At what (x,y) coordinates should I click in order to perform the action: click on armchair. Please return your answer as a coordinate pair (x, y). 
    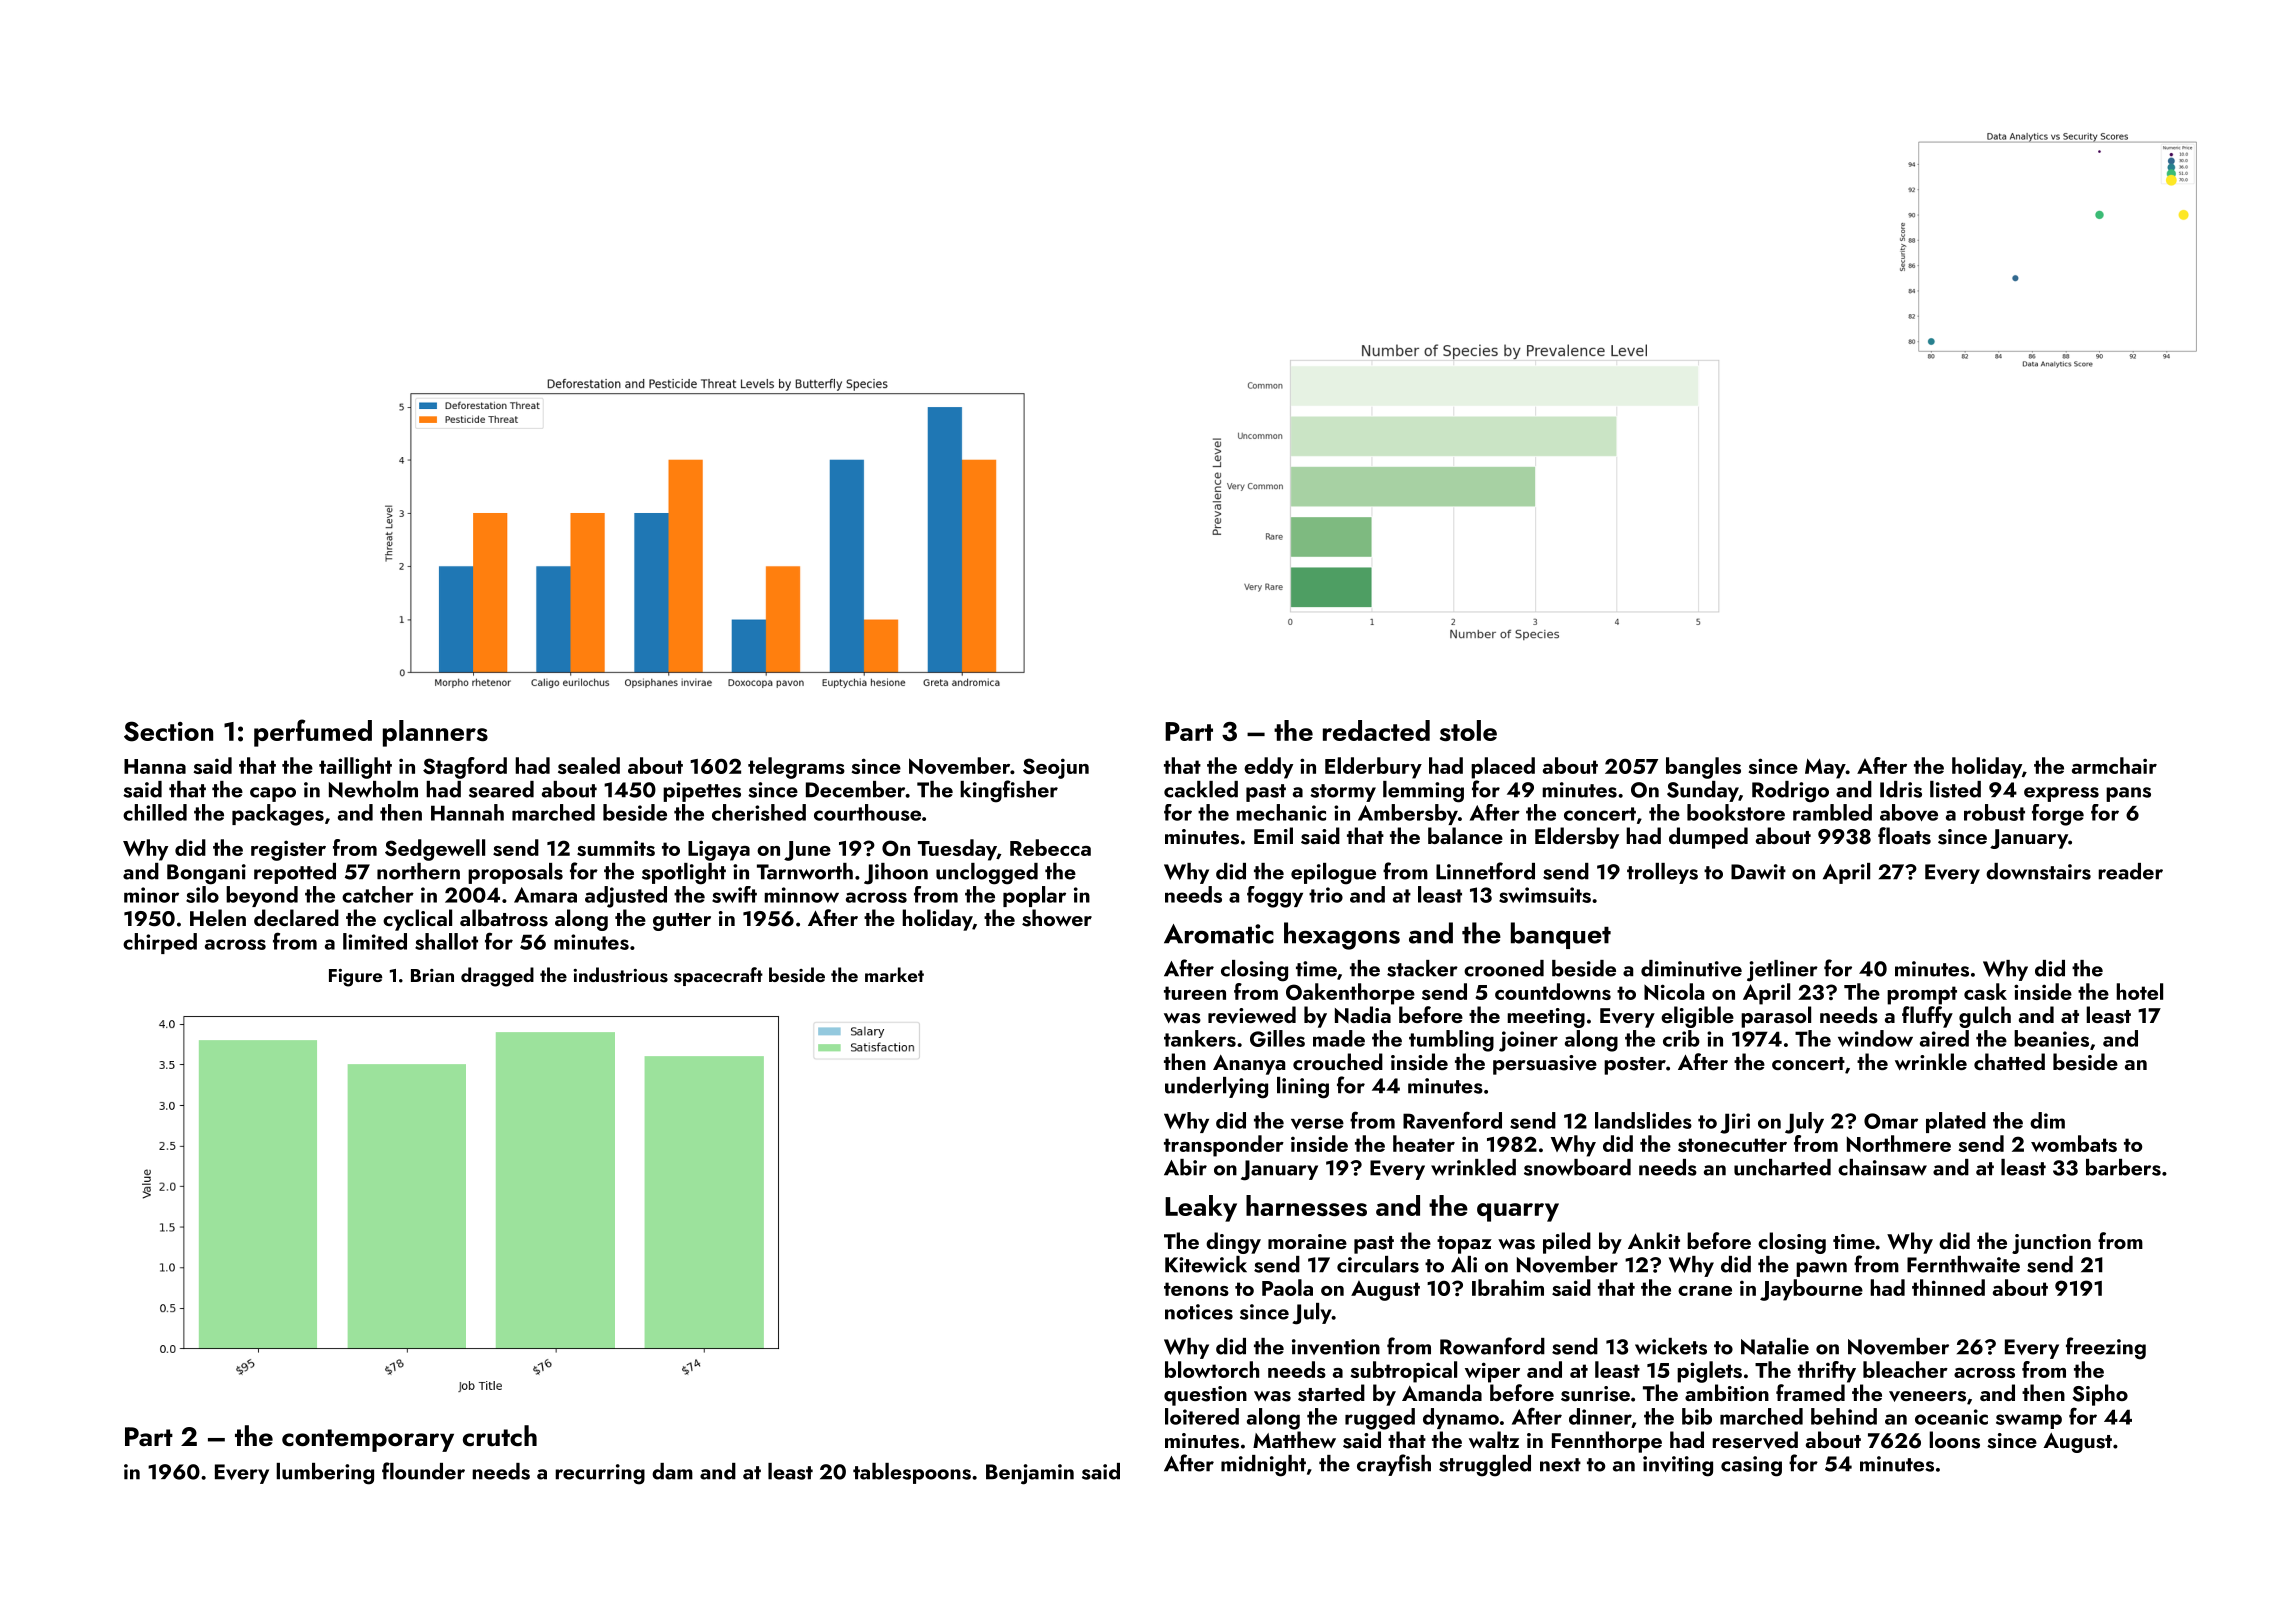
    Looking at the image, I should click on (2114, 765).
